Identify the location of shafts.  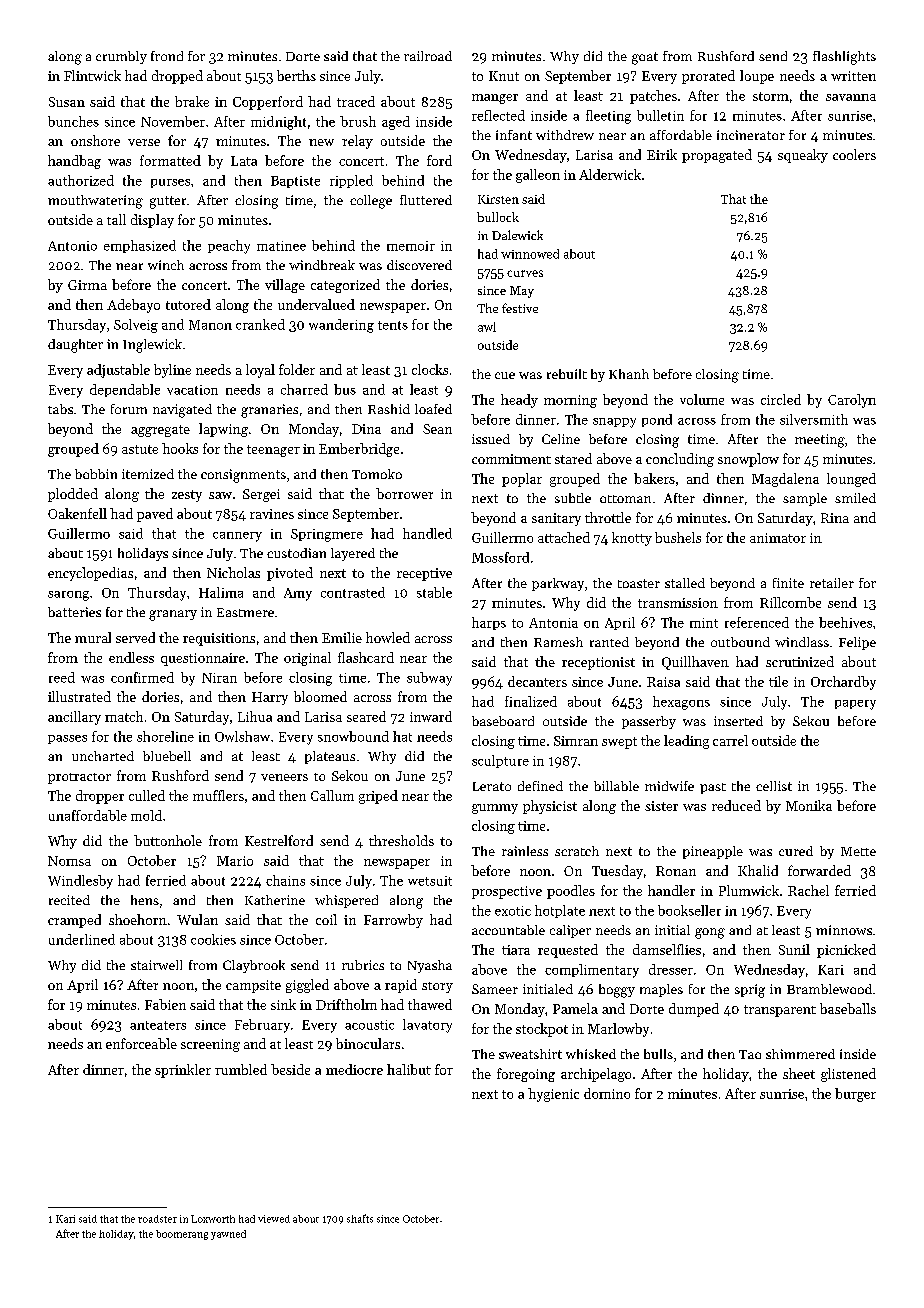
(360, 1218).
